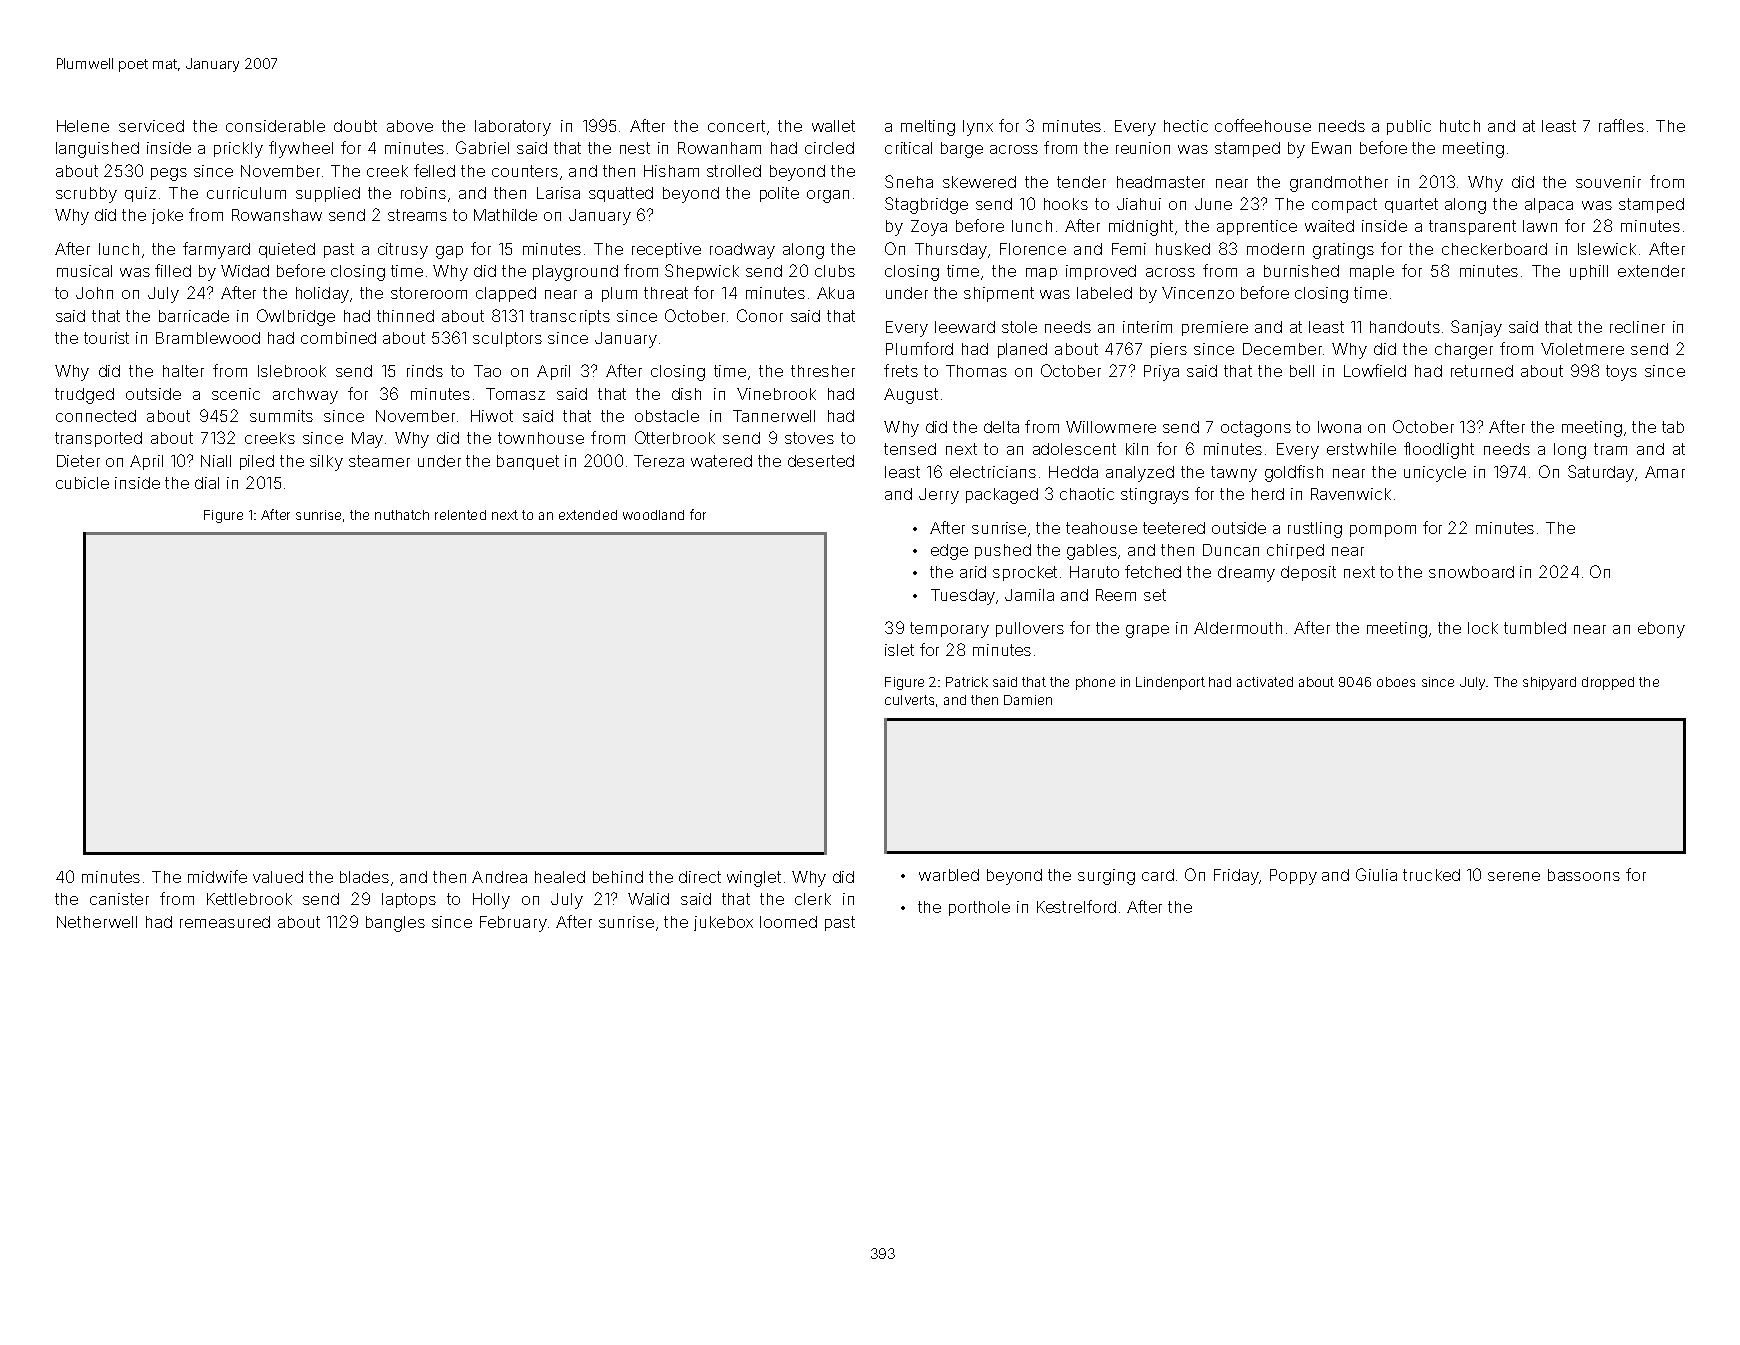  Describe the element at coordinates (1483, 628) in the document. I see `lock` at that location.
